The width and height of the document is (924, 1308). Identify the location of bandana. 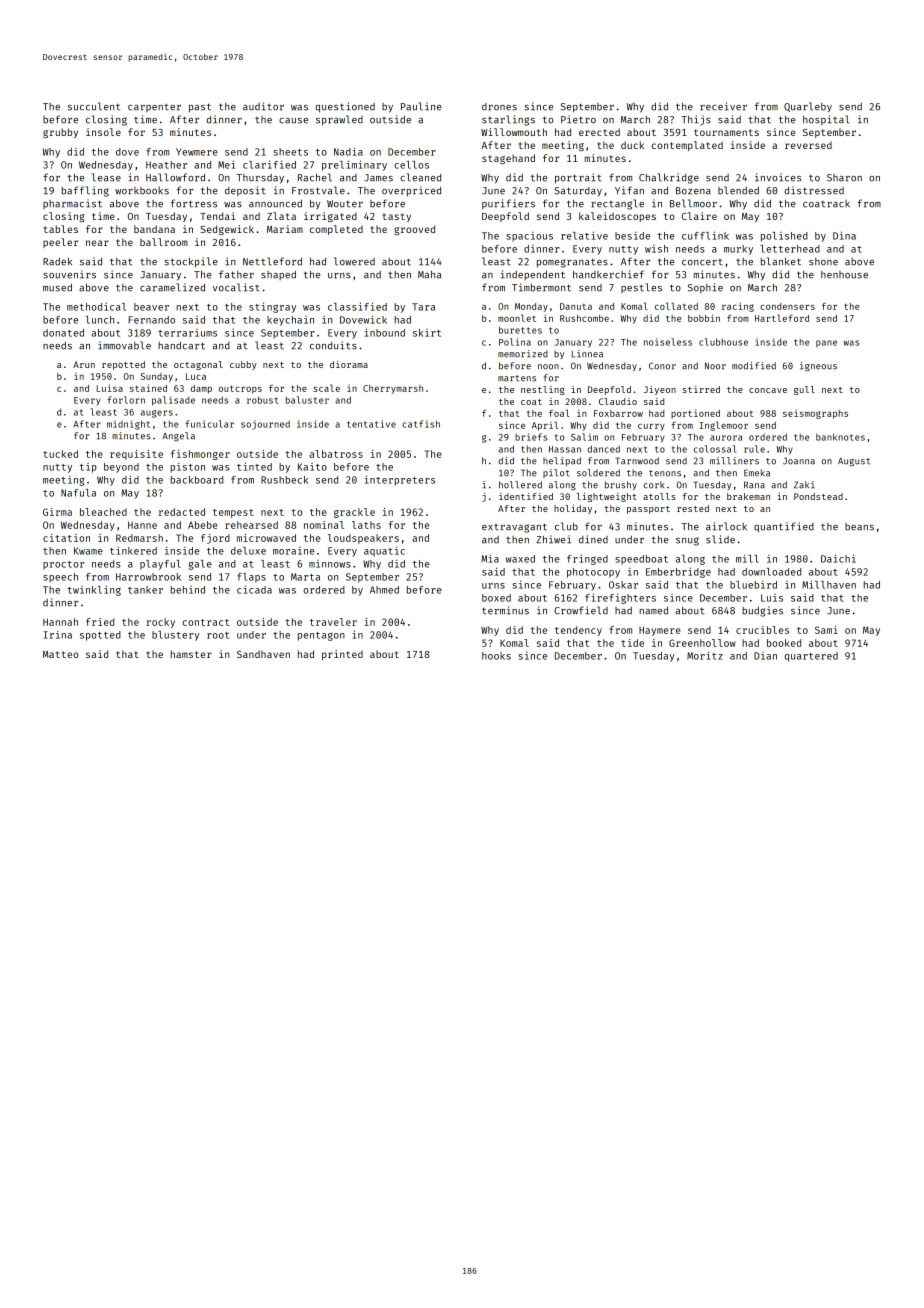
(154, 229).
